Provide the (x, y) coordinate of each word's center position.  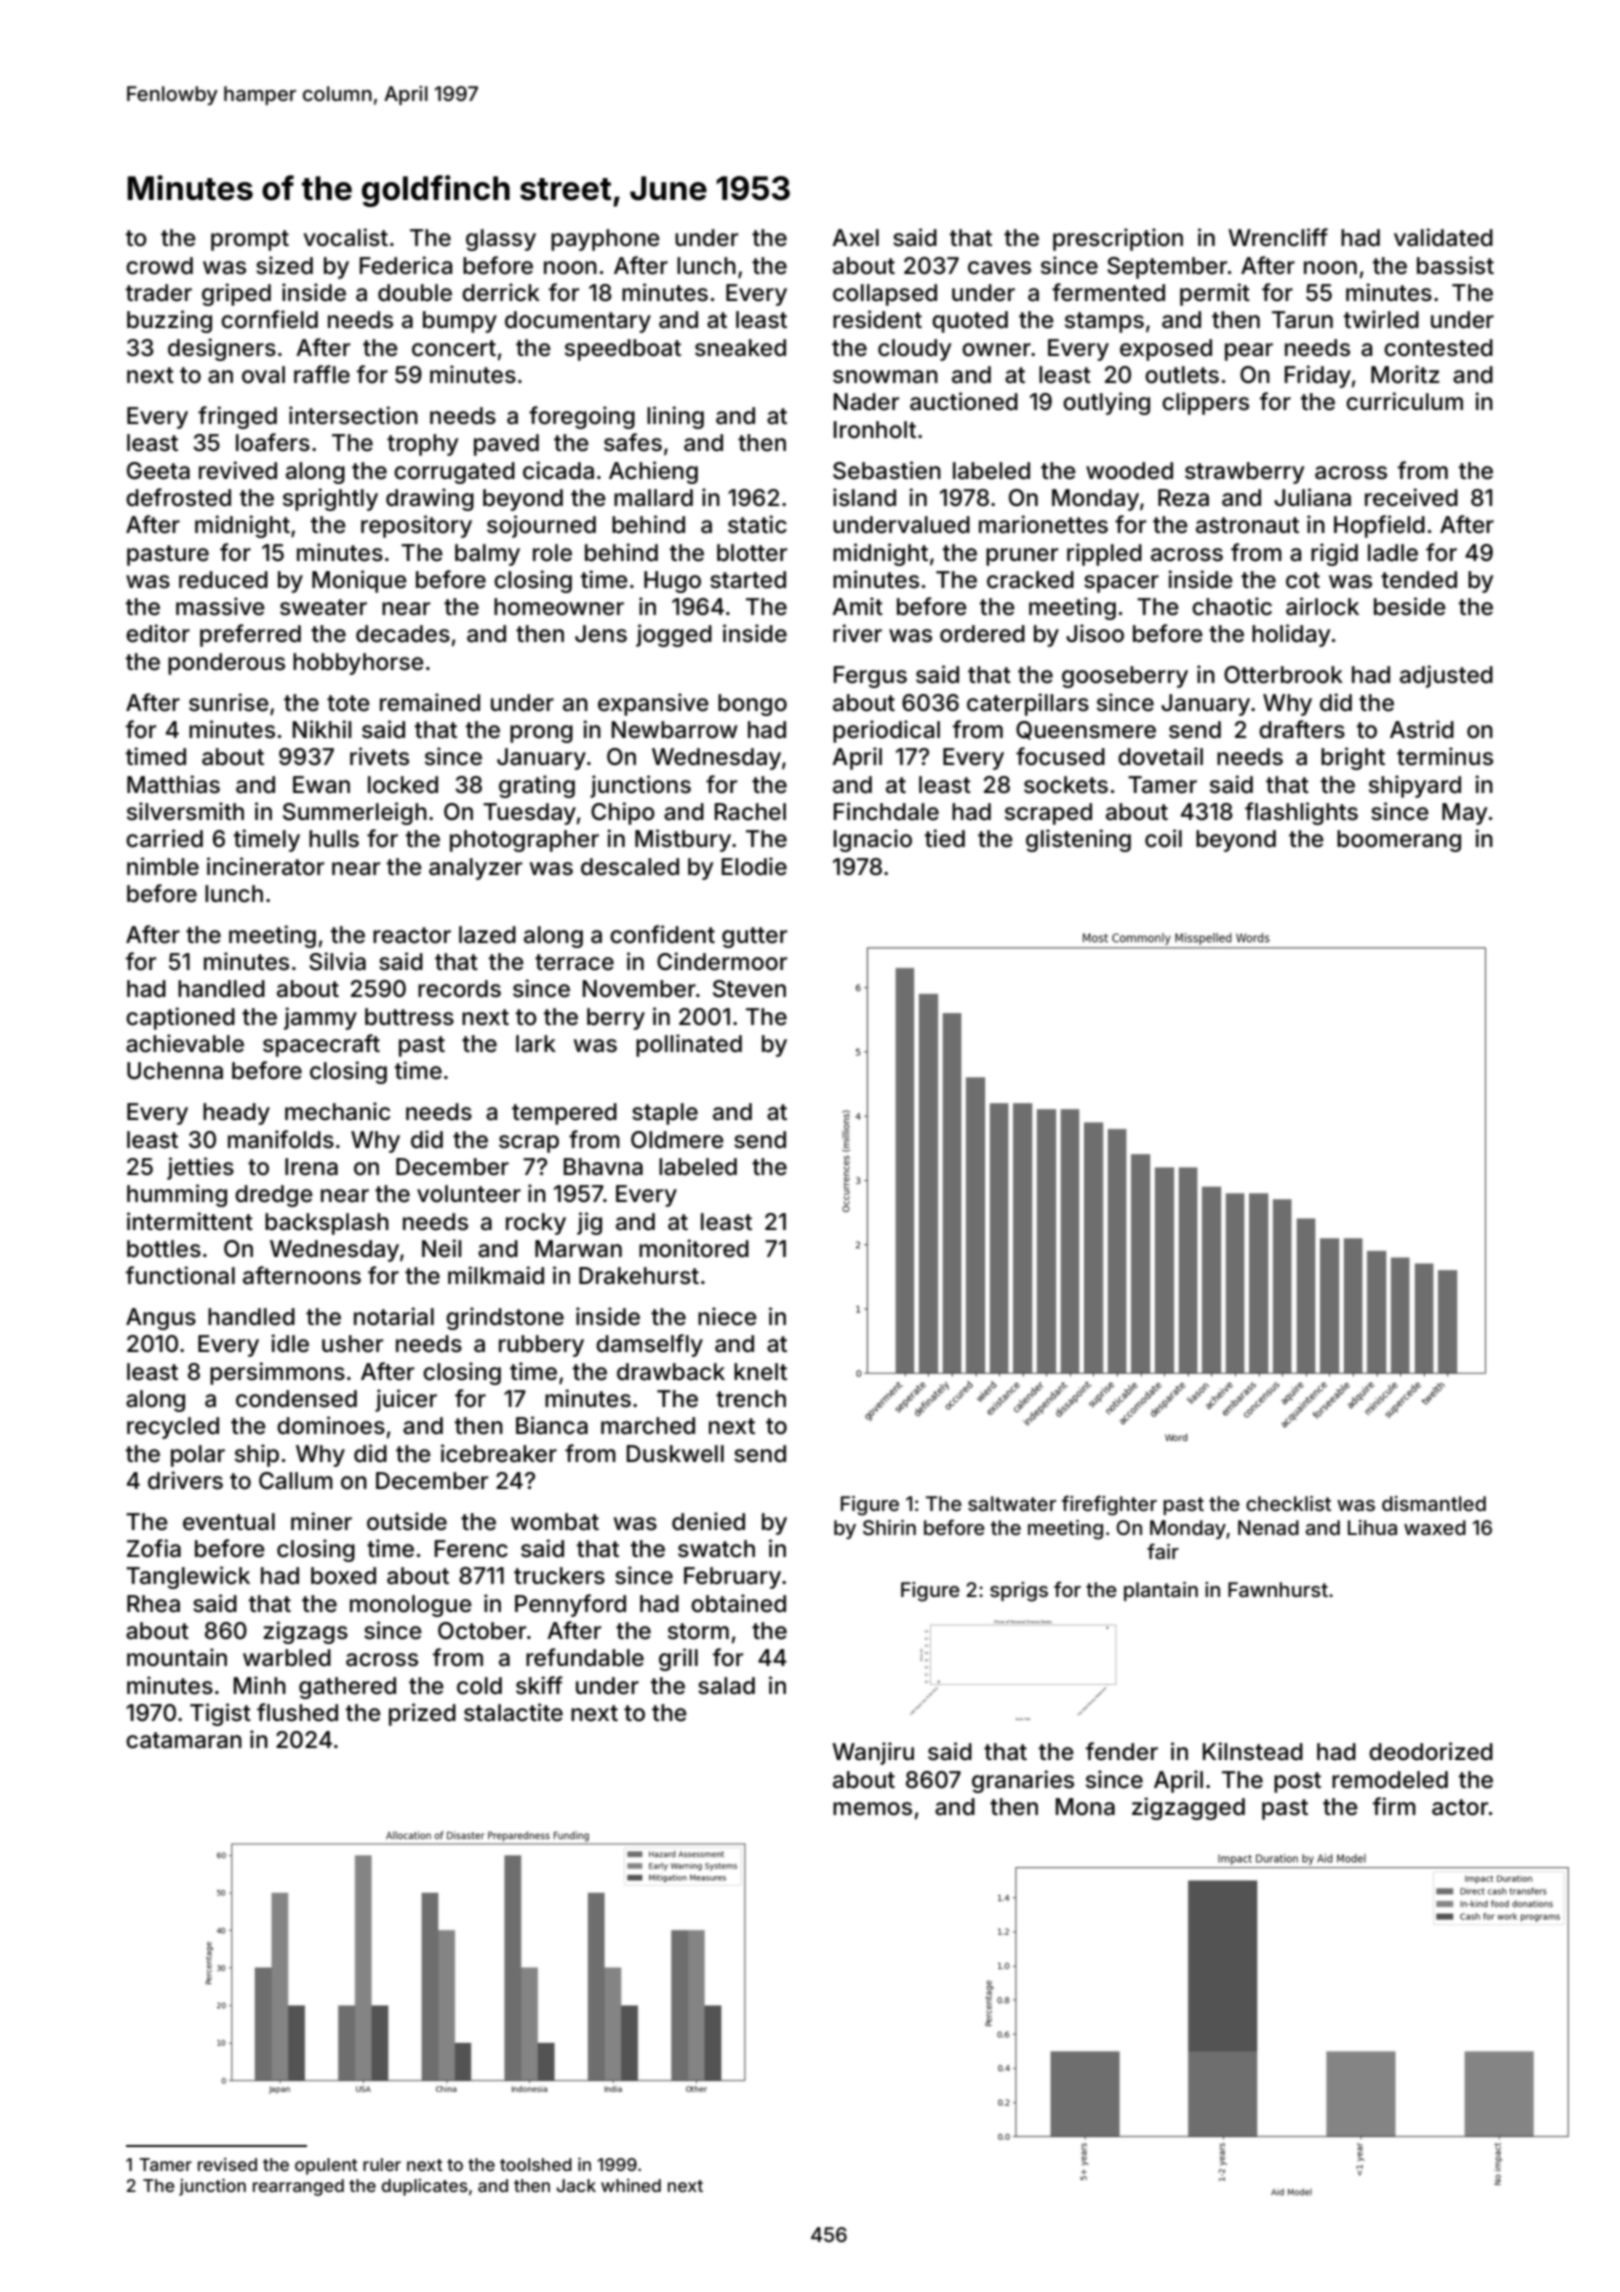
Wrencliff (1278, 237)
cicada (558, 470)
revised (227, 2164)
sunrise (229, 702)
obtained (738, 1603)
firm (1394, 1806)
